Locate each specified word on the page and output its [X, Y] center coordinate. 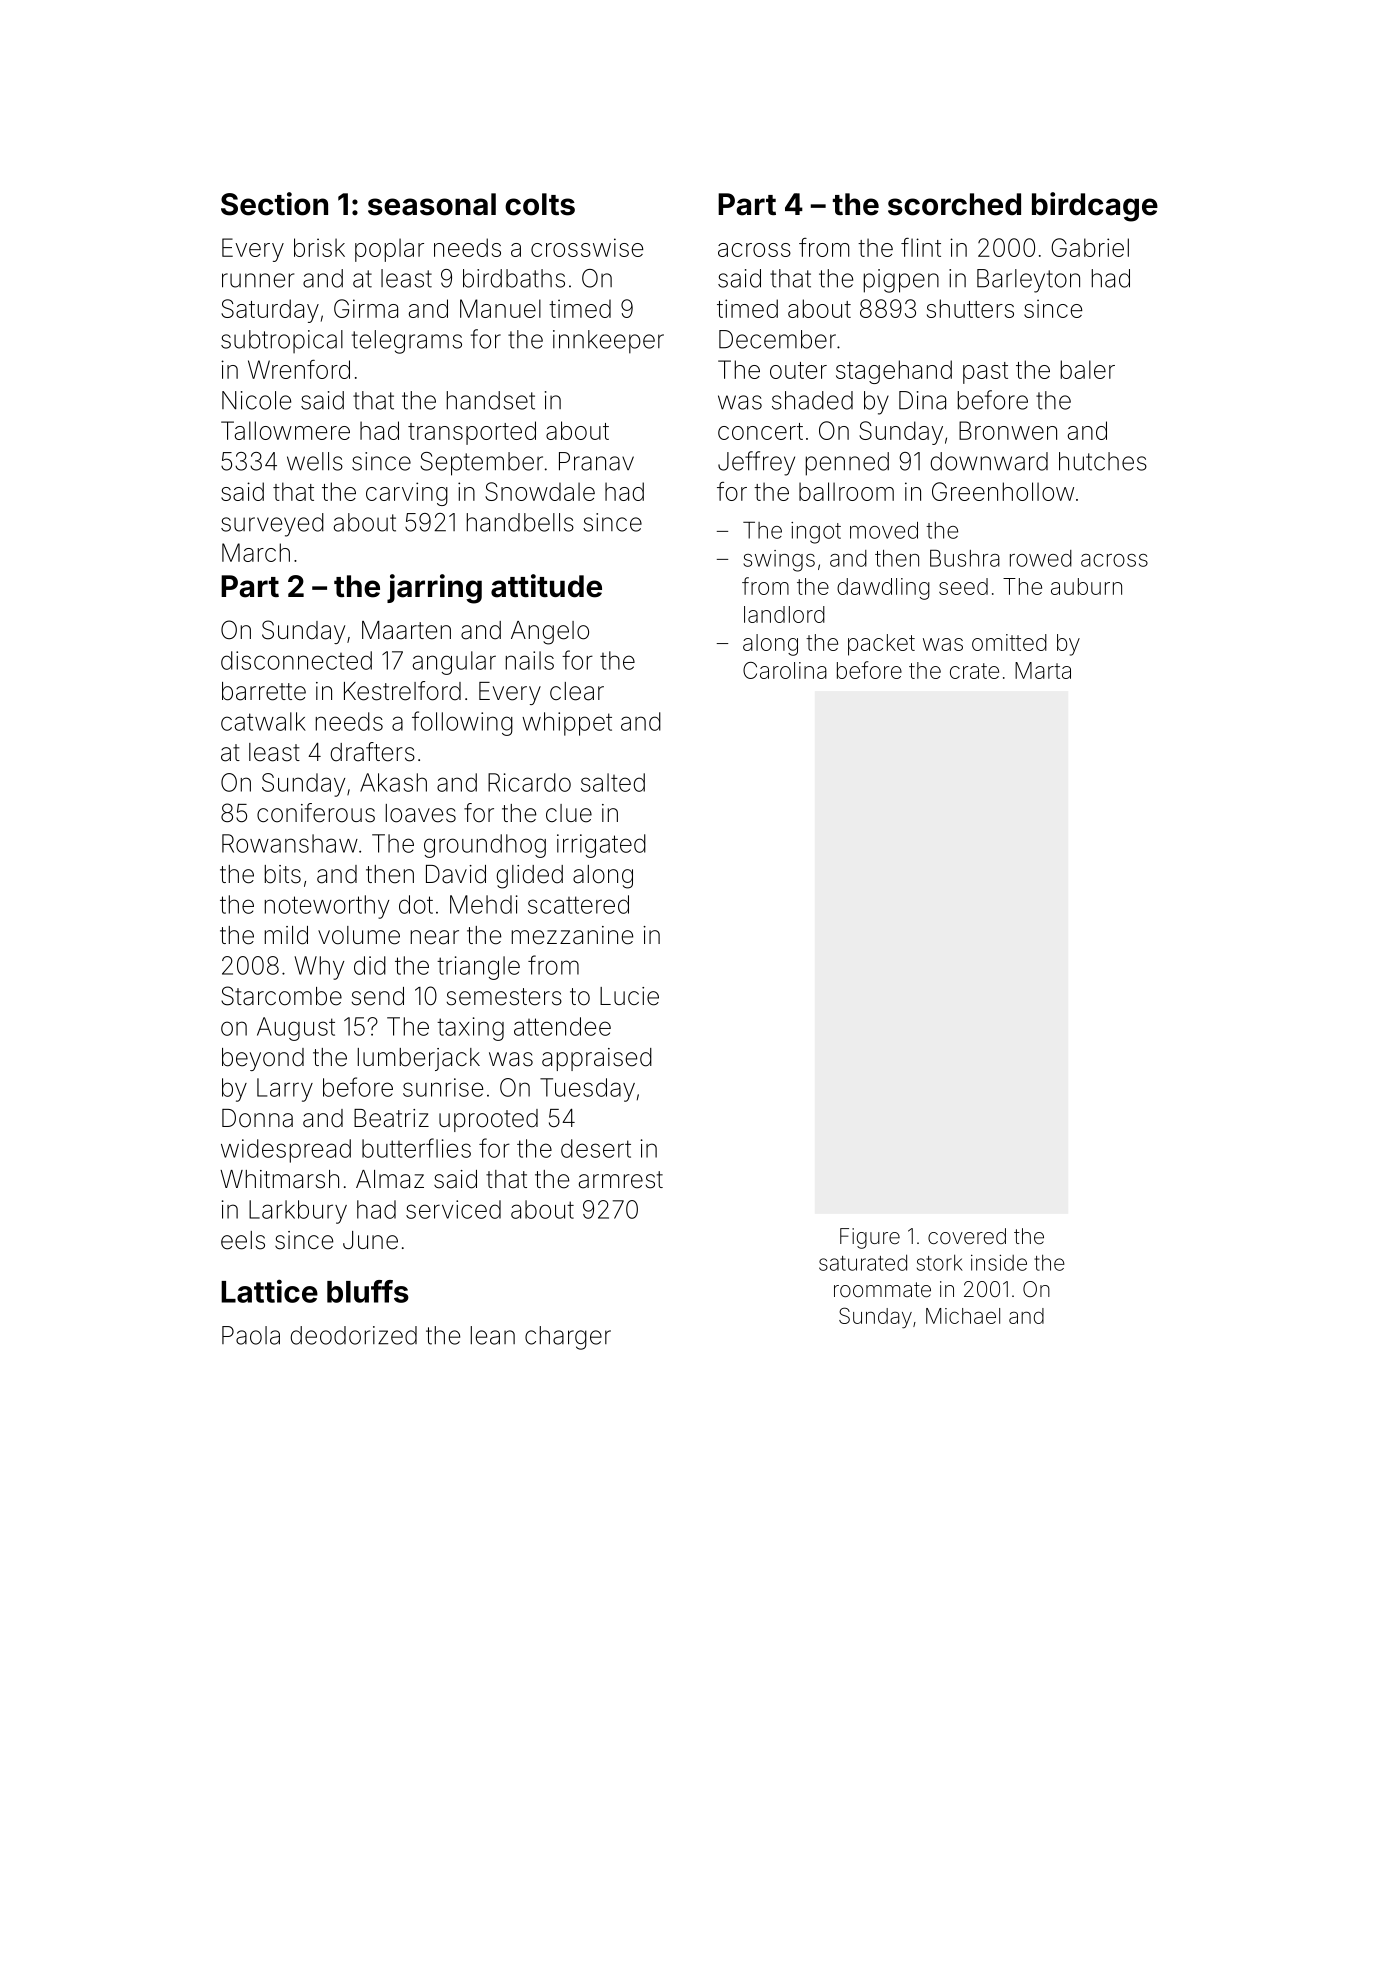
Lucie [629, 996]
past [985, 373]
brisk [319, 247]
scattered [578, 904]
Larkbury [298, 1212]
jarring [434, 589]
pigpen [901, 281]
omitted [1009, 642]
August [296, 1029]
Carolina [785, 670]
